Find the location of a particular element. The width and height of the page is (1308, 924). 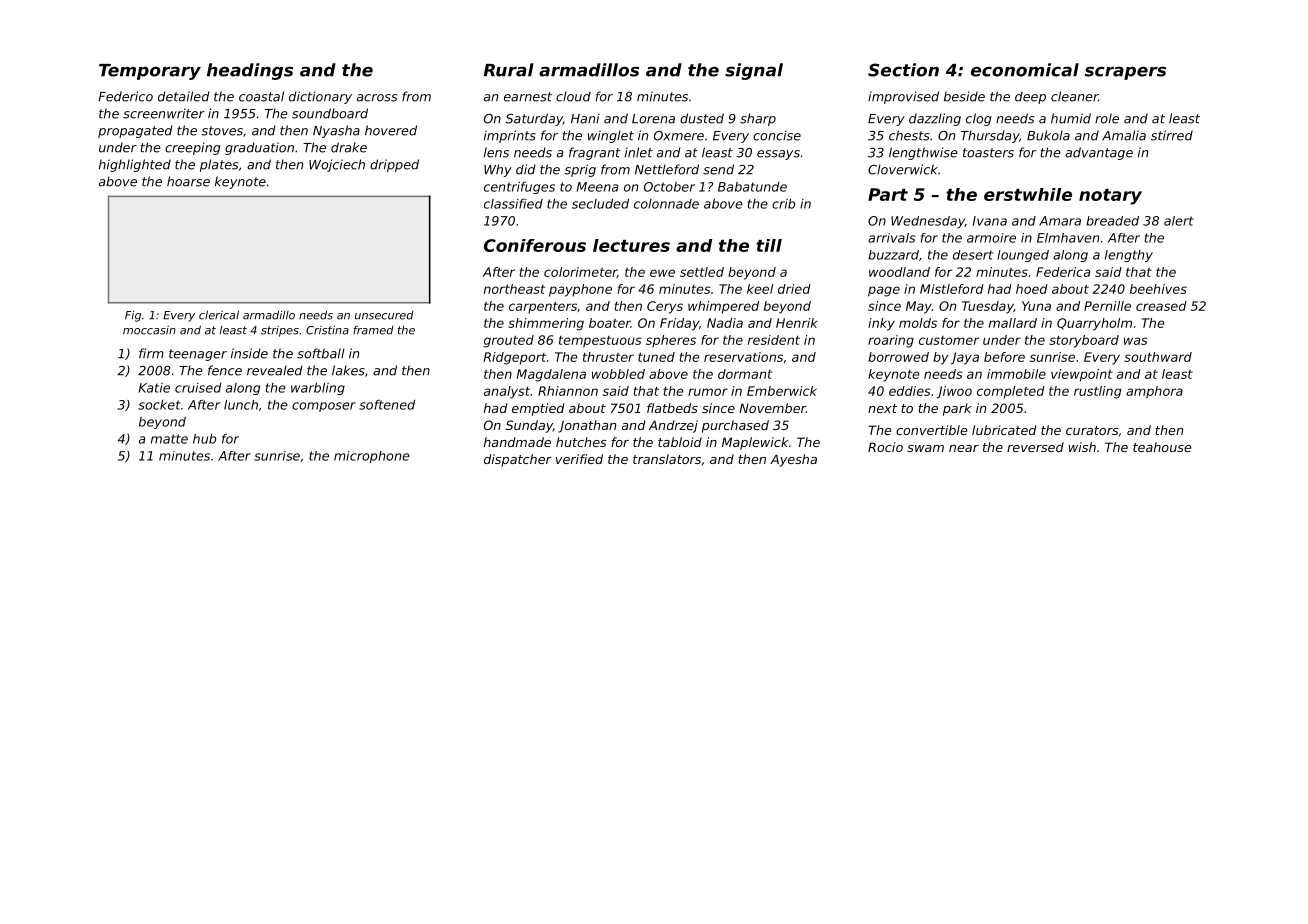

shimmering is located at coordinates (546, 324).
